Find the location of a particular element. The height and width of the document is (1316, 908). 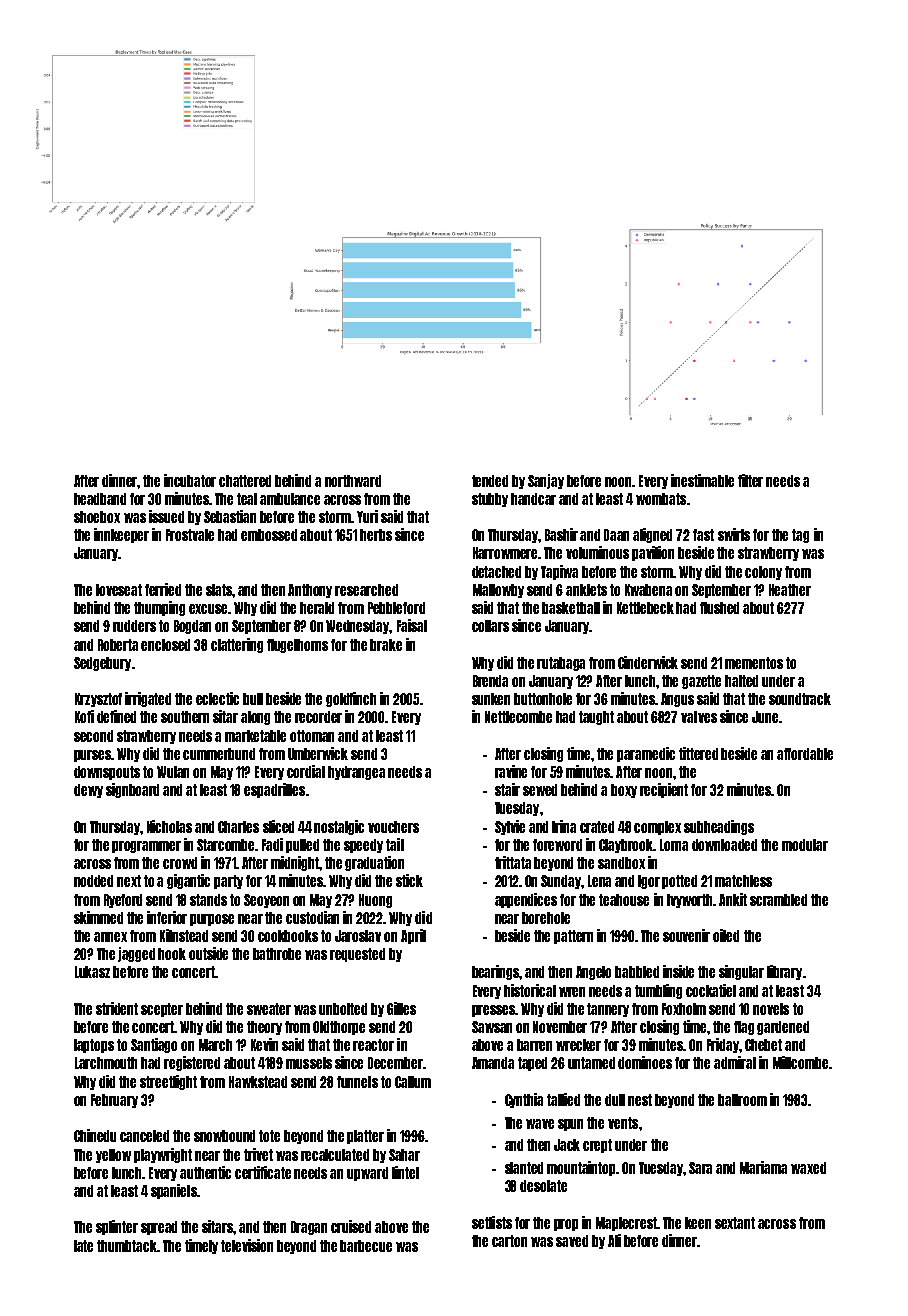

nodded is located at coordinates (93, 881).
